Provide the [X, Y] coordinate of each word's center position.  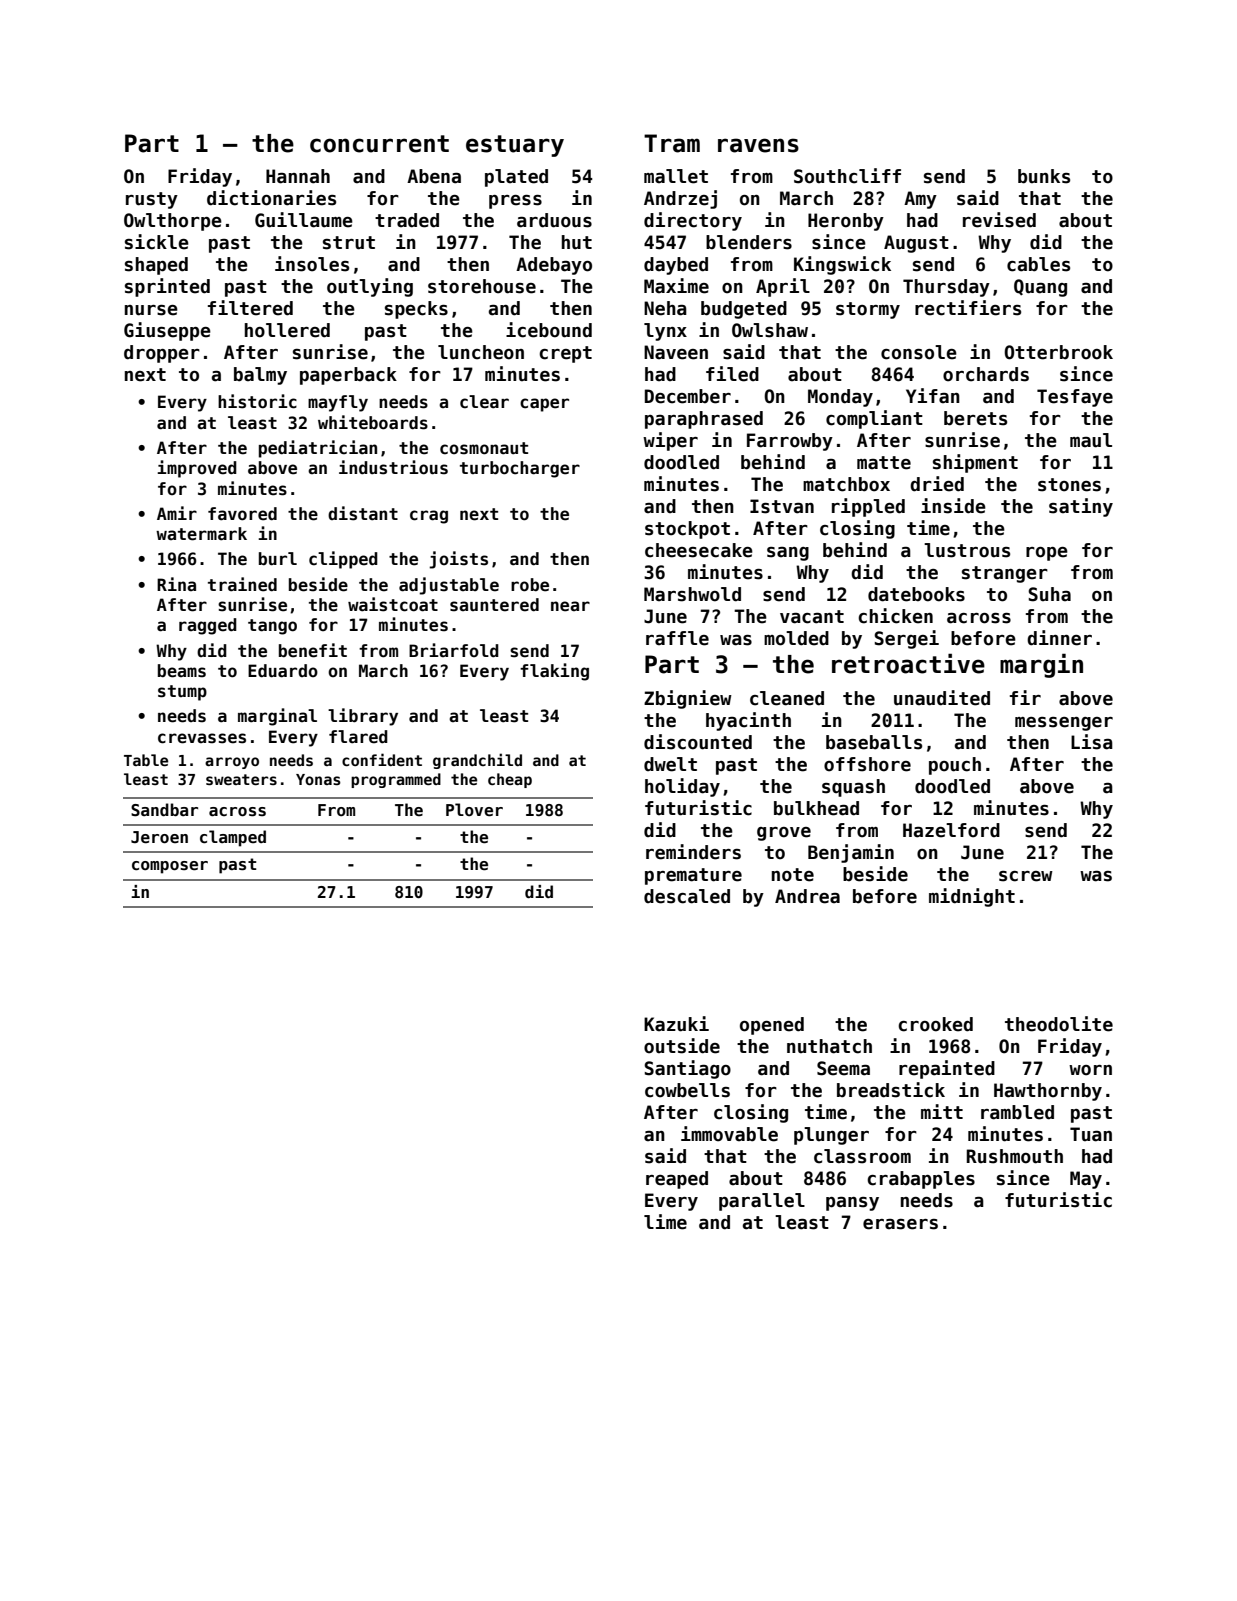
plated [516, 178]
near [570, 606]
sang [788, 554]
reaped [677, 1180]
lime [665, 1222]
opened [772, 1026]
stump [182, 693]
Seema [843, 1068]
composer [170, 867]
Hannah [298, 176]
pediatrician [318, 449]
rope [1047, 554]
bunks [1044, 176]
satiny [1081, 507]
